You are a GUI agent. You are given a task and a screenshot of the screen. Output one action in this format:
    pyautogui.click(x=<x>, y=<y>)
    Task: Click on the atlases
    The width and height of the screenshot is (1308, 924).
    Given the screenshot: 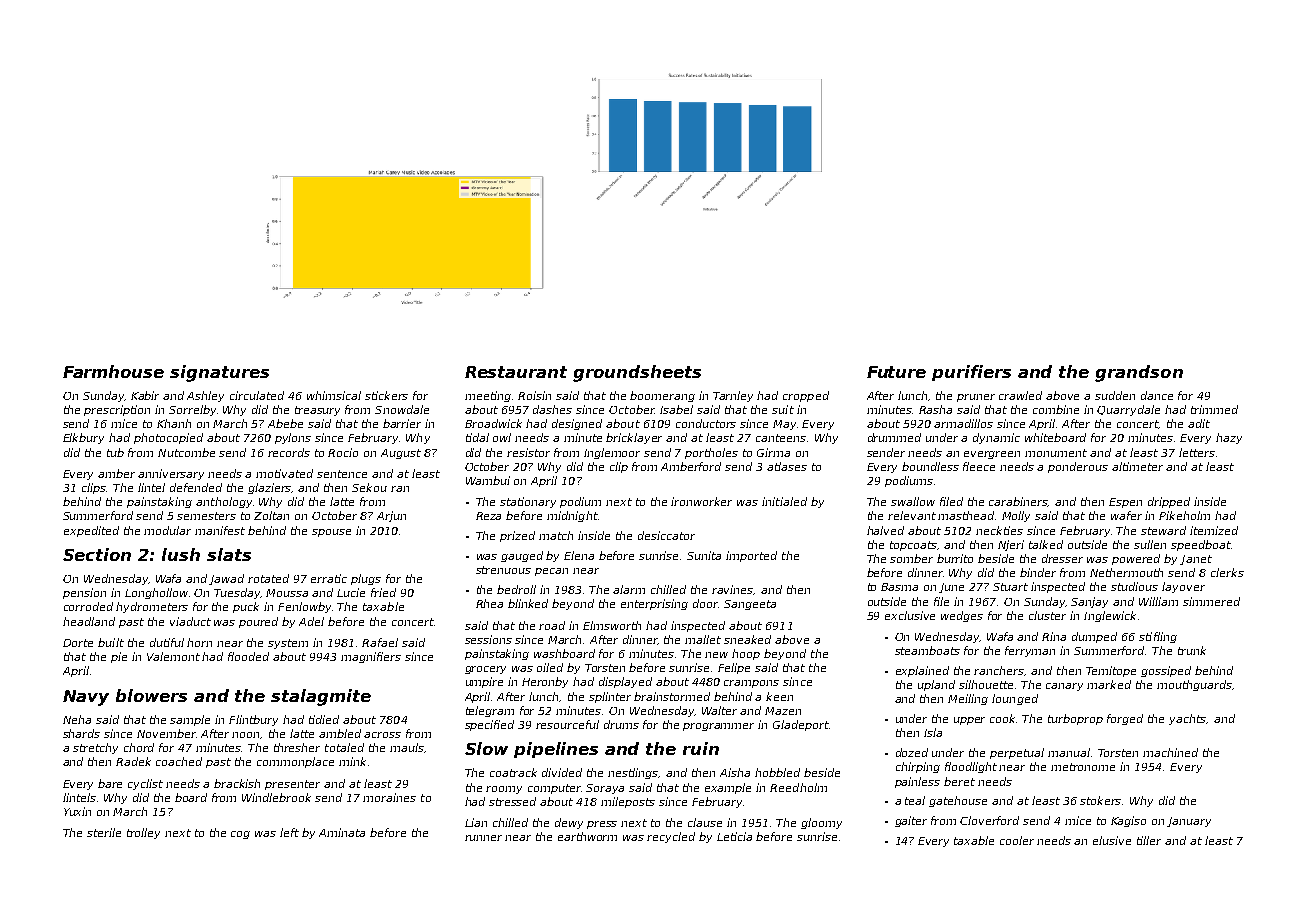 What is the action you would take?
    pyautogui.click(x=787, y=466)
